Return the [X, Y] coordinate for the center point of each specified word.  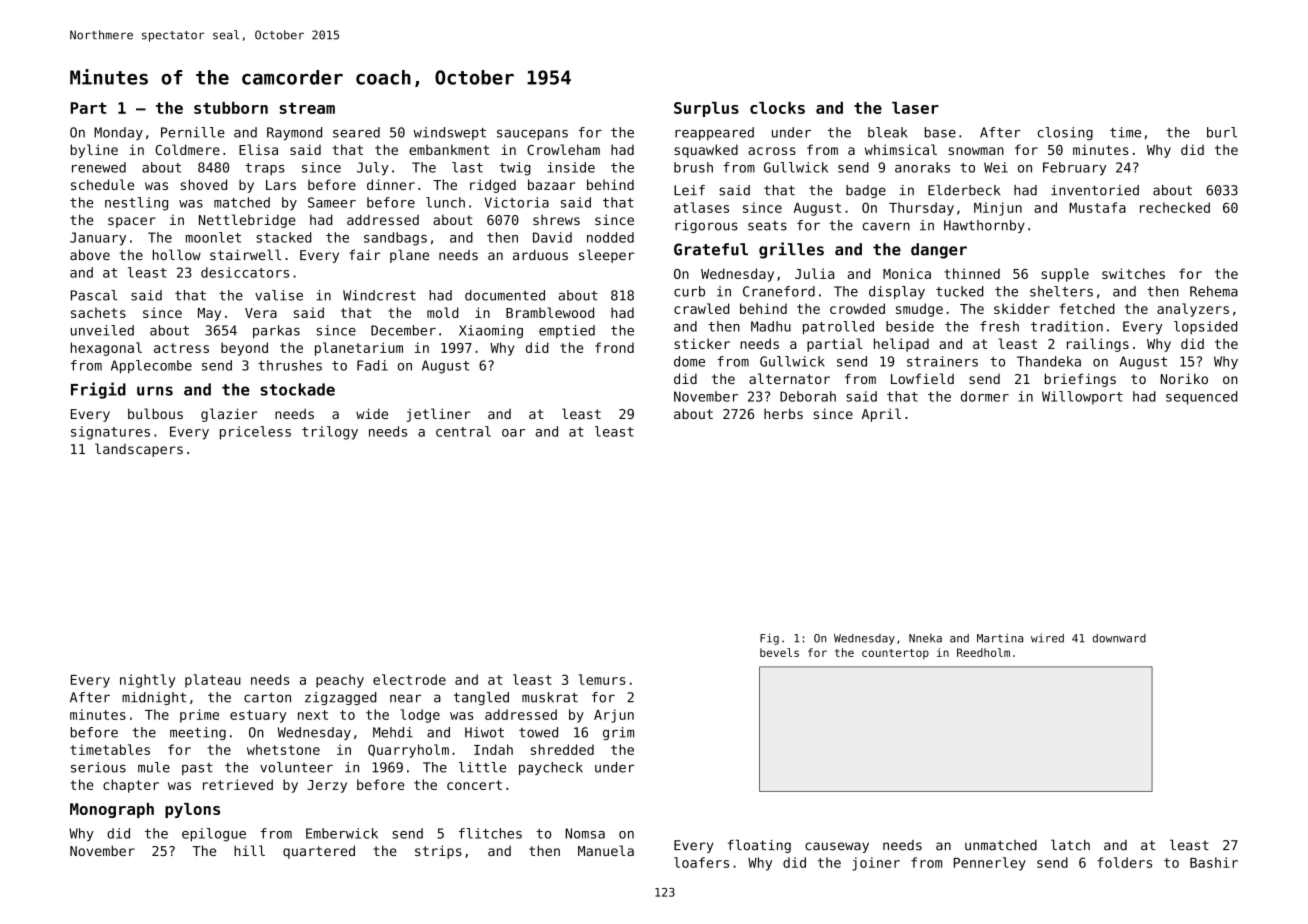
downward [1119, 638]
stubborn [231, 108]
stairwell [245, 254]
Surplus [706, 109]
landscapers [139, 450]
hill [249, 850]
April [881, 415]
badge [866, 191]
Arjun [614, 716]
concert [474, 785]
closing [1065, 134]
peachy [340, 681]
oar [513, 433]
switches [1133, 273]
